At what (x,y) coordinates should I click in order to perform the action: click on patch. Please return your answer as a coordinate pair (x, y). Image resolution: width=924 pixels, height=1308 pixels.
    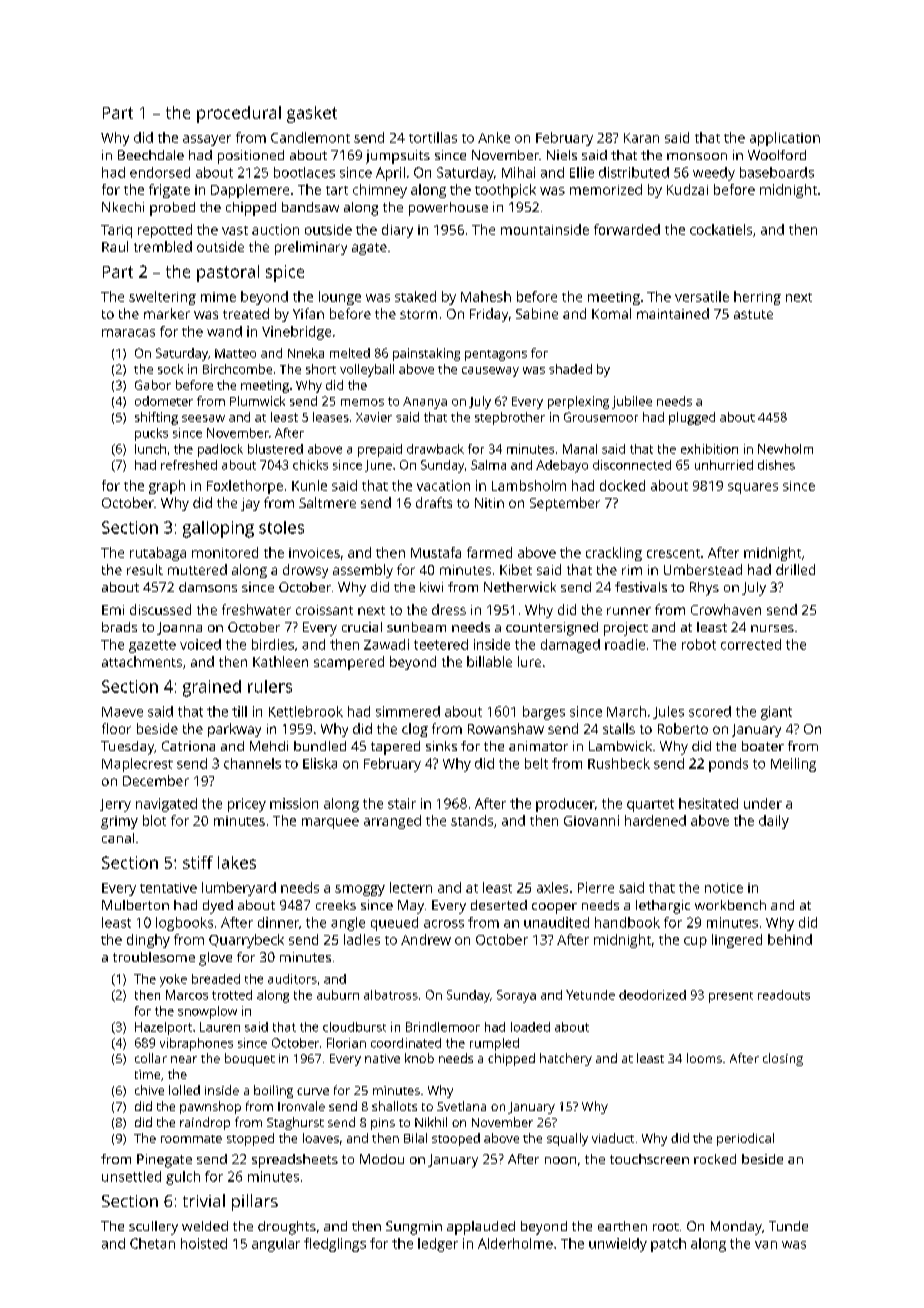
    Looking at the image, I should click on (668, 1245).
